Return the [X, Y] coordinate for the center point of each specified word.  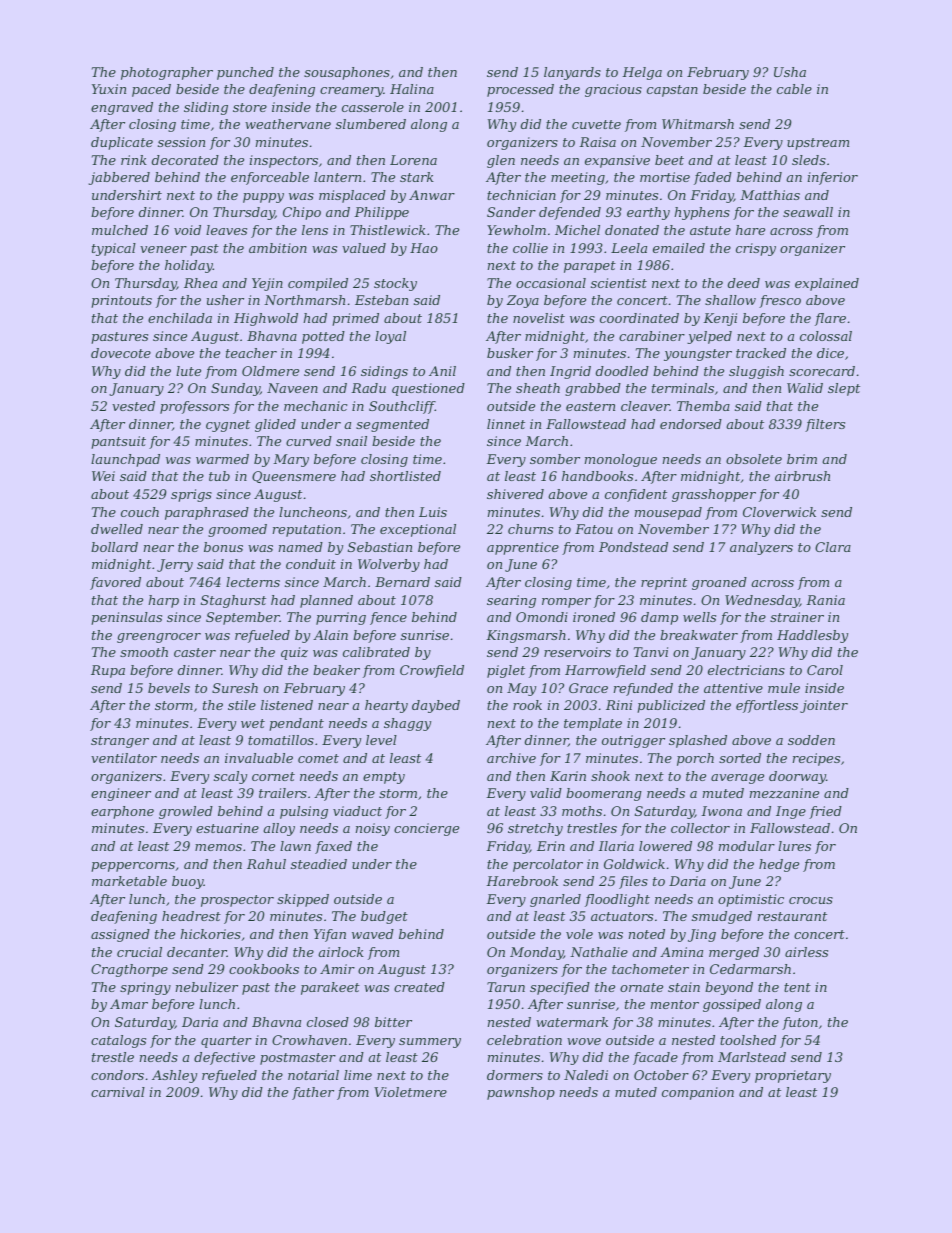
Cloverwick [779, 512]
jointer [824, 706]
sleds [809, 160]
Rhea [200, 283]
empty [384, 778]
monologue [621, 460]
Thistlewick [388, 230]
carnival [118, 1092]
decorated [185, 160]
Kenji [720, 319]
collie [530, 248]
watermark [572, 1022]
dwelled [117, 529]
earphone [122, 812]
